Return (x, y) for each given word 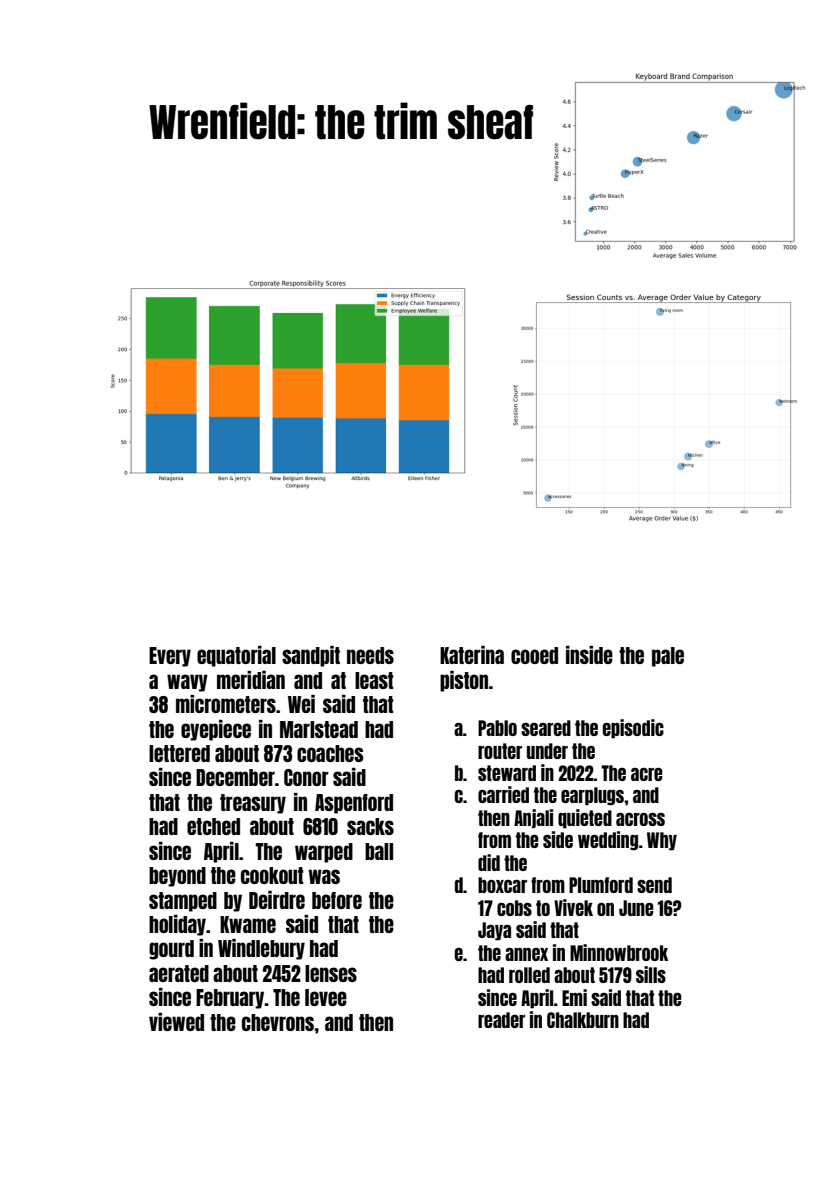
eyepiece (216, 730)
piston (464, 681)
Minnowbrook (619, 952)
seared (546, 728)
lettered (179, 753)
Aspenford (354, 804)
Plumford (601, 885)
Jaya (494, 931)
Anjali (533, 818)
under (547, 751)
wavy (187, 683)
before (337, 900)
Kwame (248, 924)
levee (326, 997)
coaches (330, 753)
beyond (177, 877)
